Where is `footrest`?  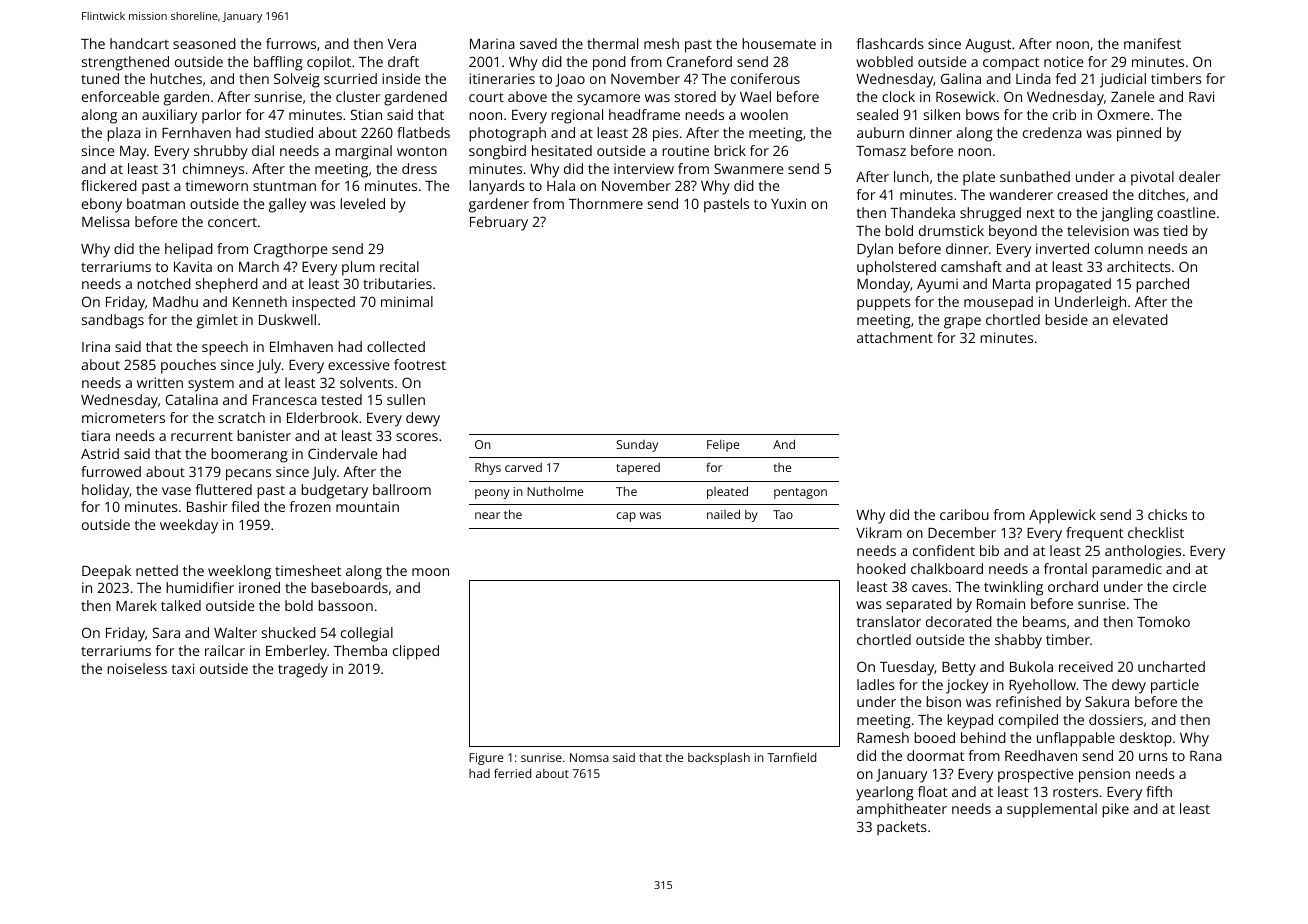
footrest is located at coordinates (420, 364).
